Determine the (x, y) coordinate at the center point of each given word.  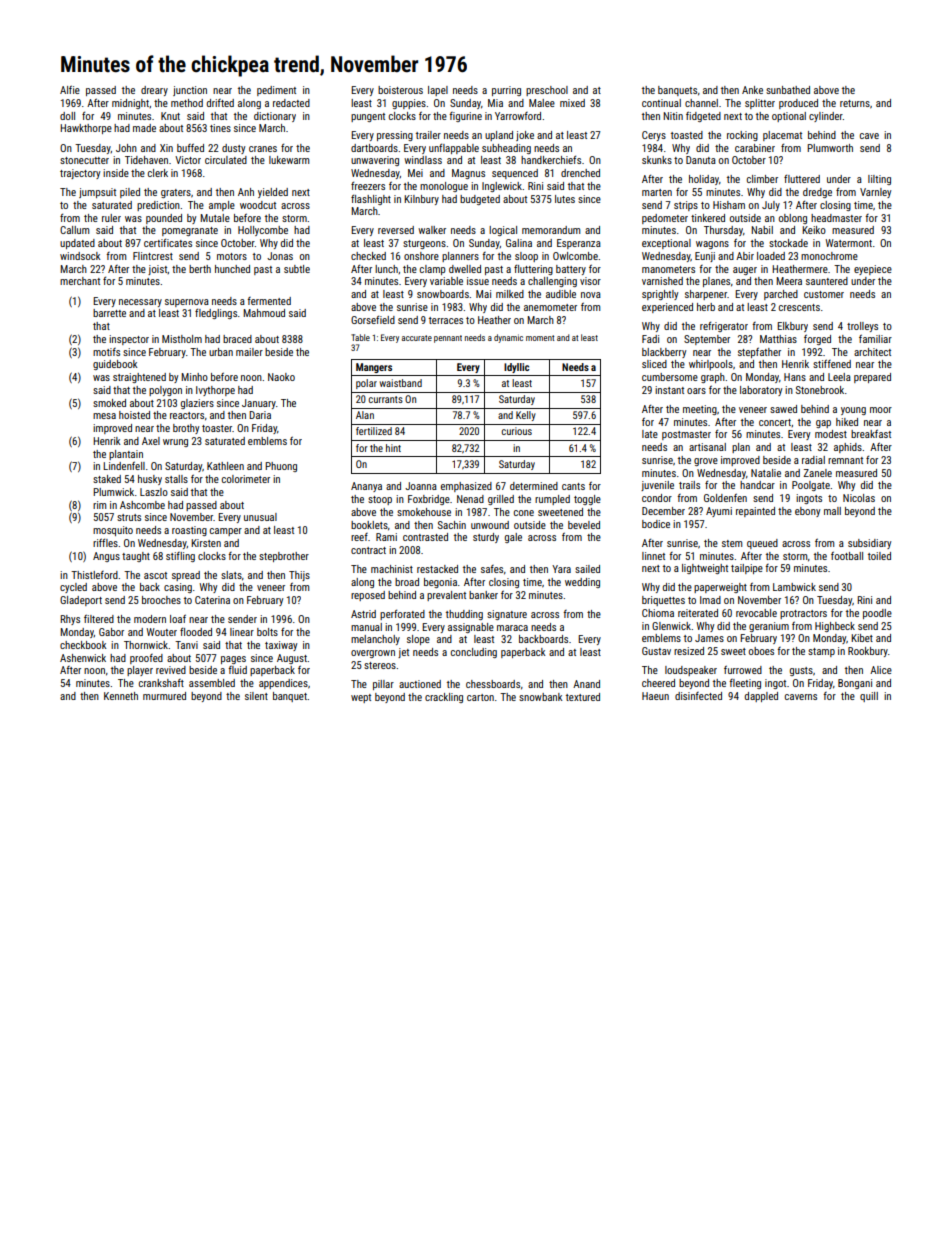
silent (256, 696)
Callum (74, 230)
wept (361, 698)
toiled (879, 556)
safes (492, 569)
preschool (547, 91)
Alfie (70, 89)
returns (855, 103)
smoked (109, 403)
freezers (368, 185)
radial (813, 460)
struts (129, 517)
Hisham (729, 205)
